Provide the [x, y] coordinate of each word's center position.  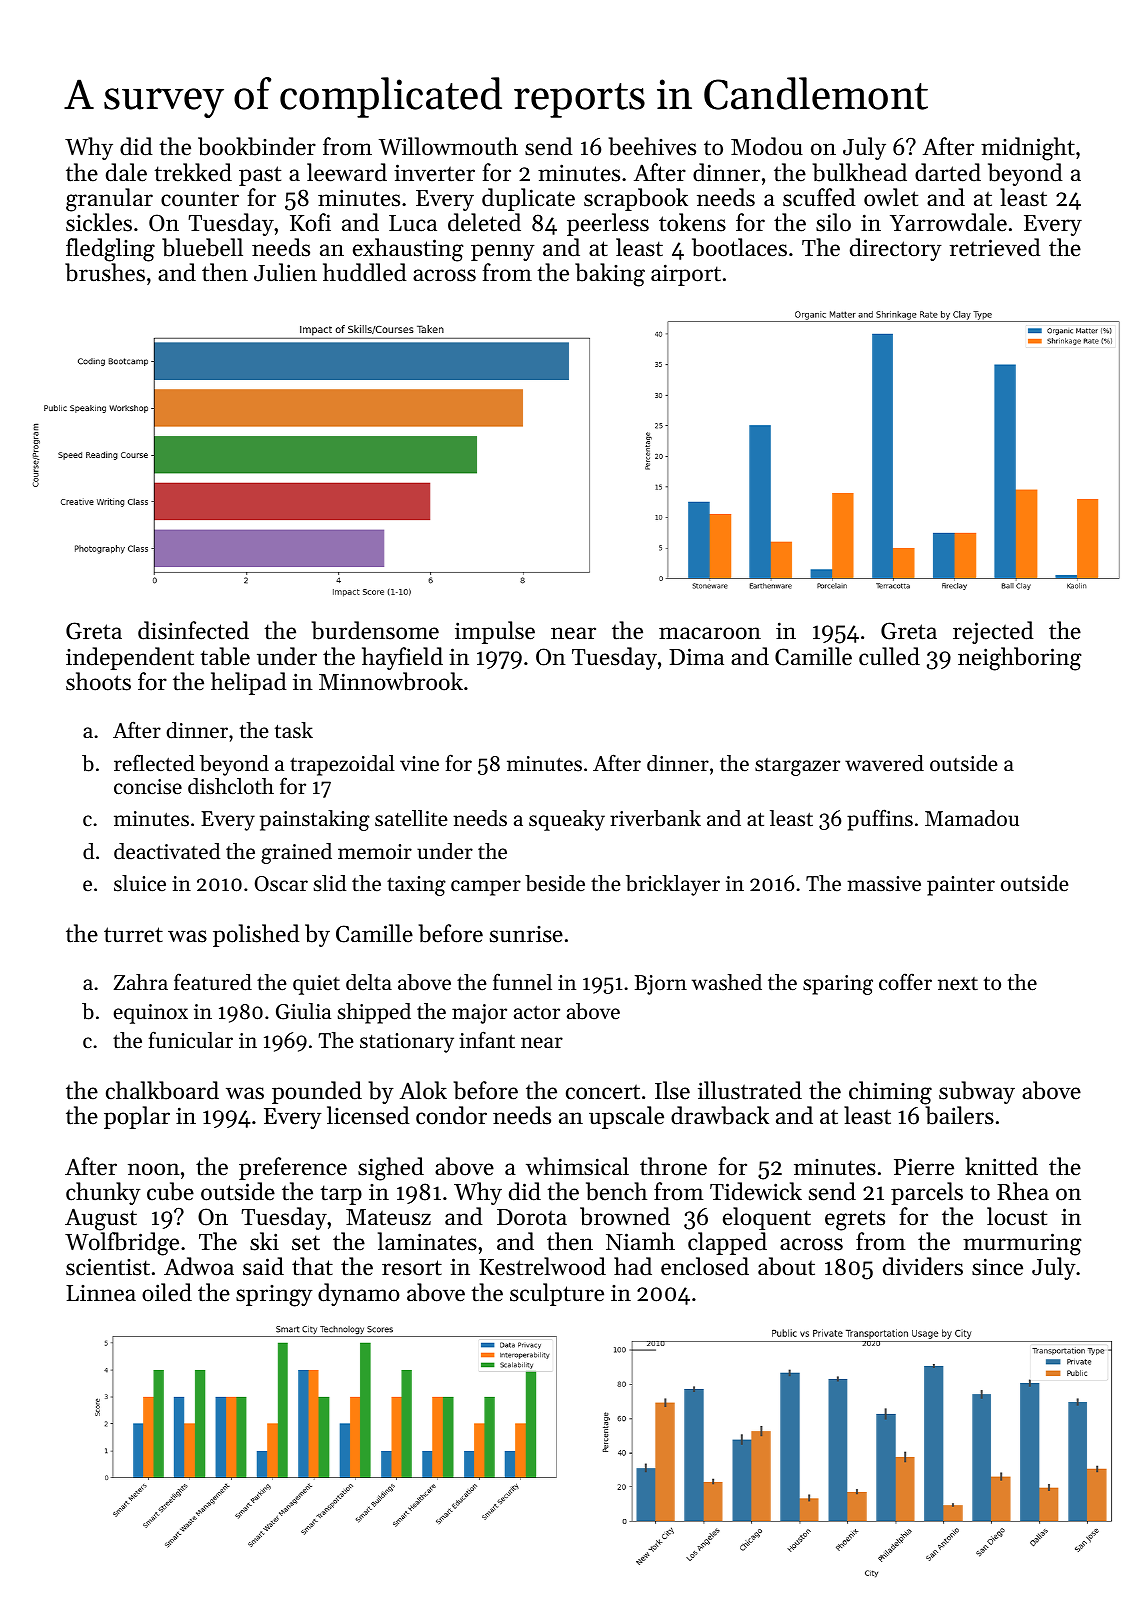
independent [130, 658]
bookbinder [257, 146]
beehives [652, 146]
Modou [767, 146]
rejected [993, 632]
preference [293, 1168]
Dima [696, 656]
